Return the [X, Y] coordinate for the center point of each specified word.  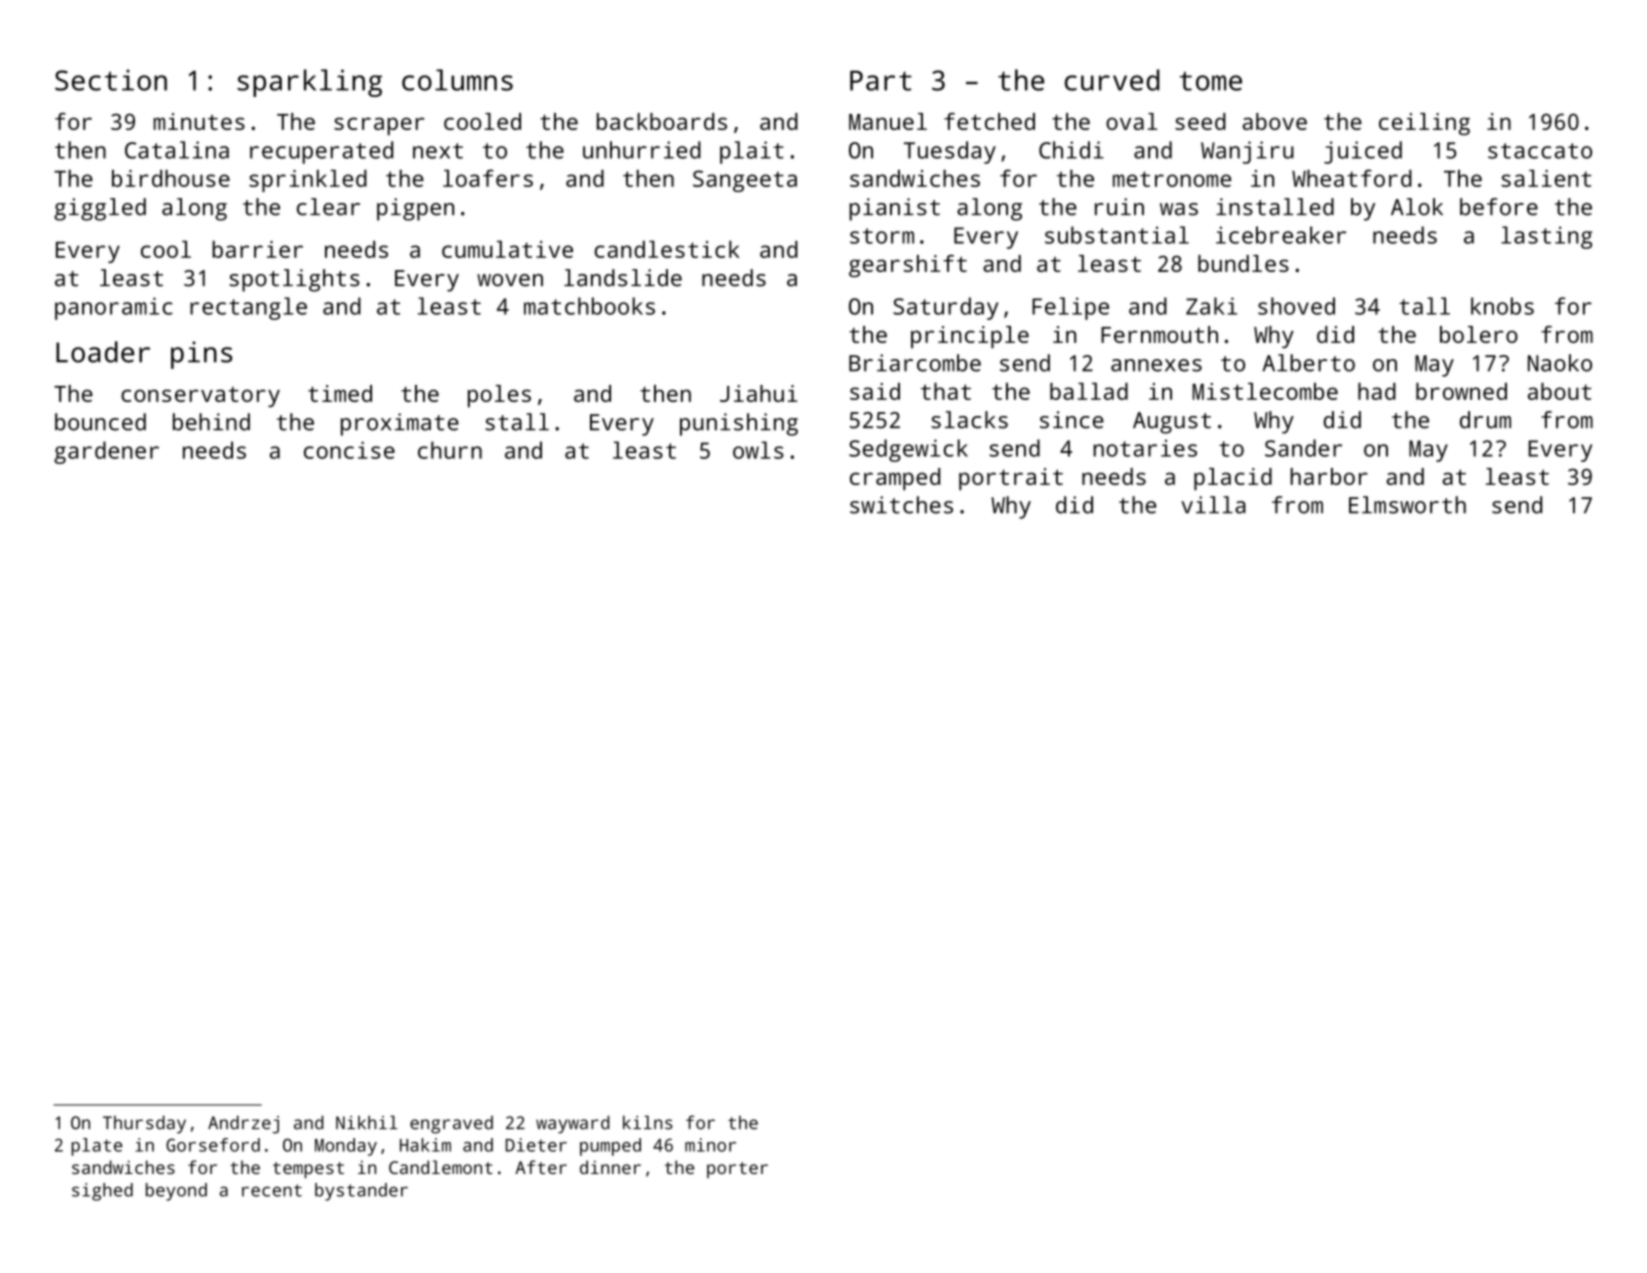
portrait [1011, 479]
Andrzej [243, 1124]
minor [710, 1145]
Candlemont [441, 1167]
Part [881, 80]
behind [211, 422]
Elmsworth [1407, 505]
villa [1213, 505]
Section [111, 80]
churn [450, 450]
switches [901, 505]
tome [1211, 81]
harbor [1329, 476]
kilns [648, 1122]
